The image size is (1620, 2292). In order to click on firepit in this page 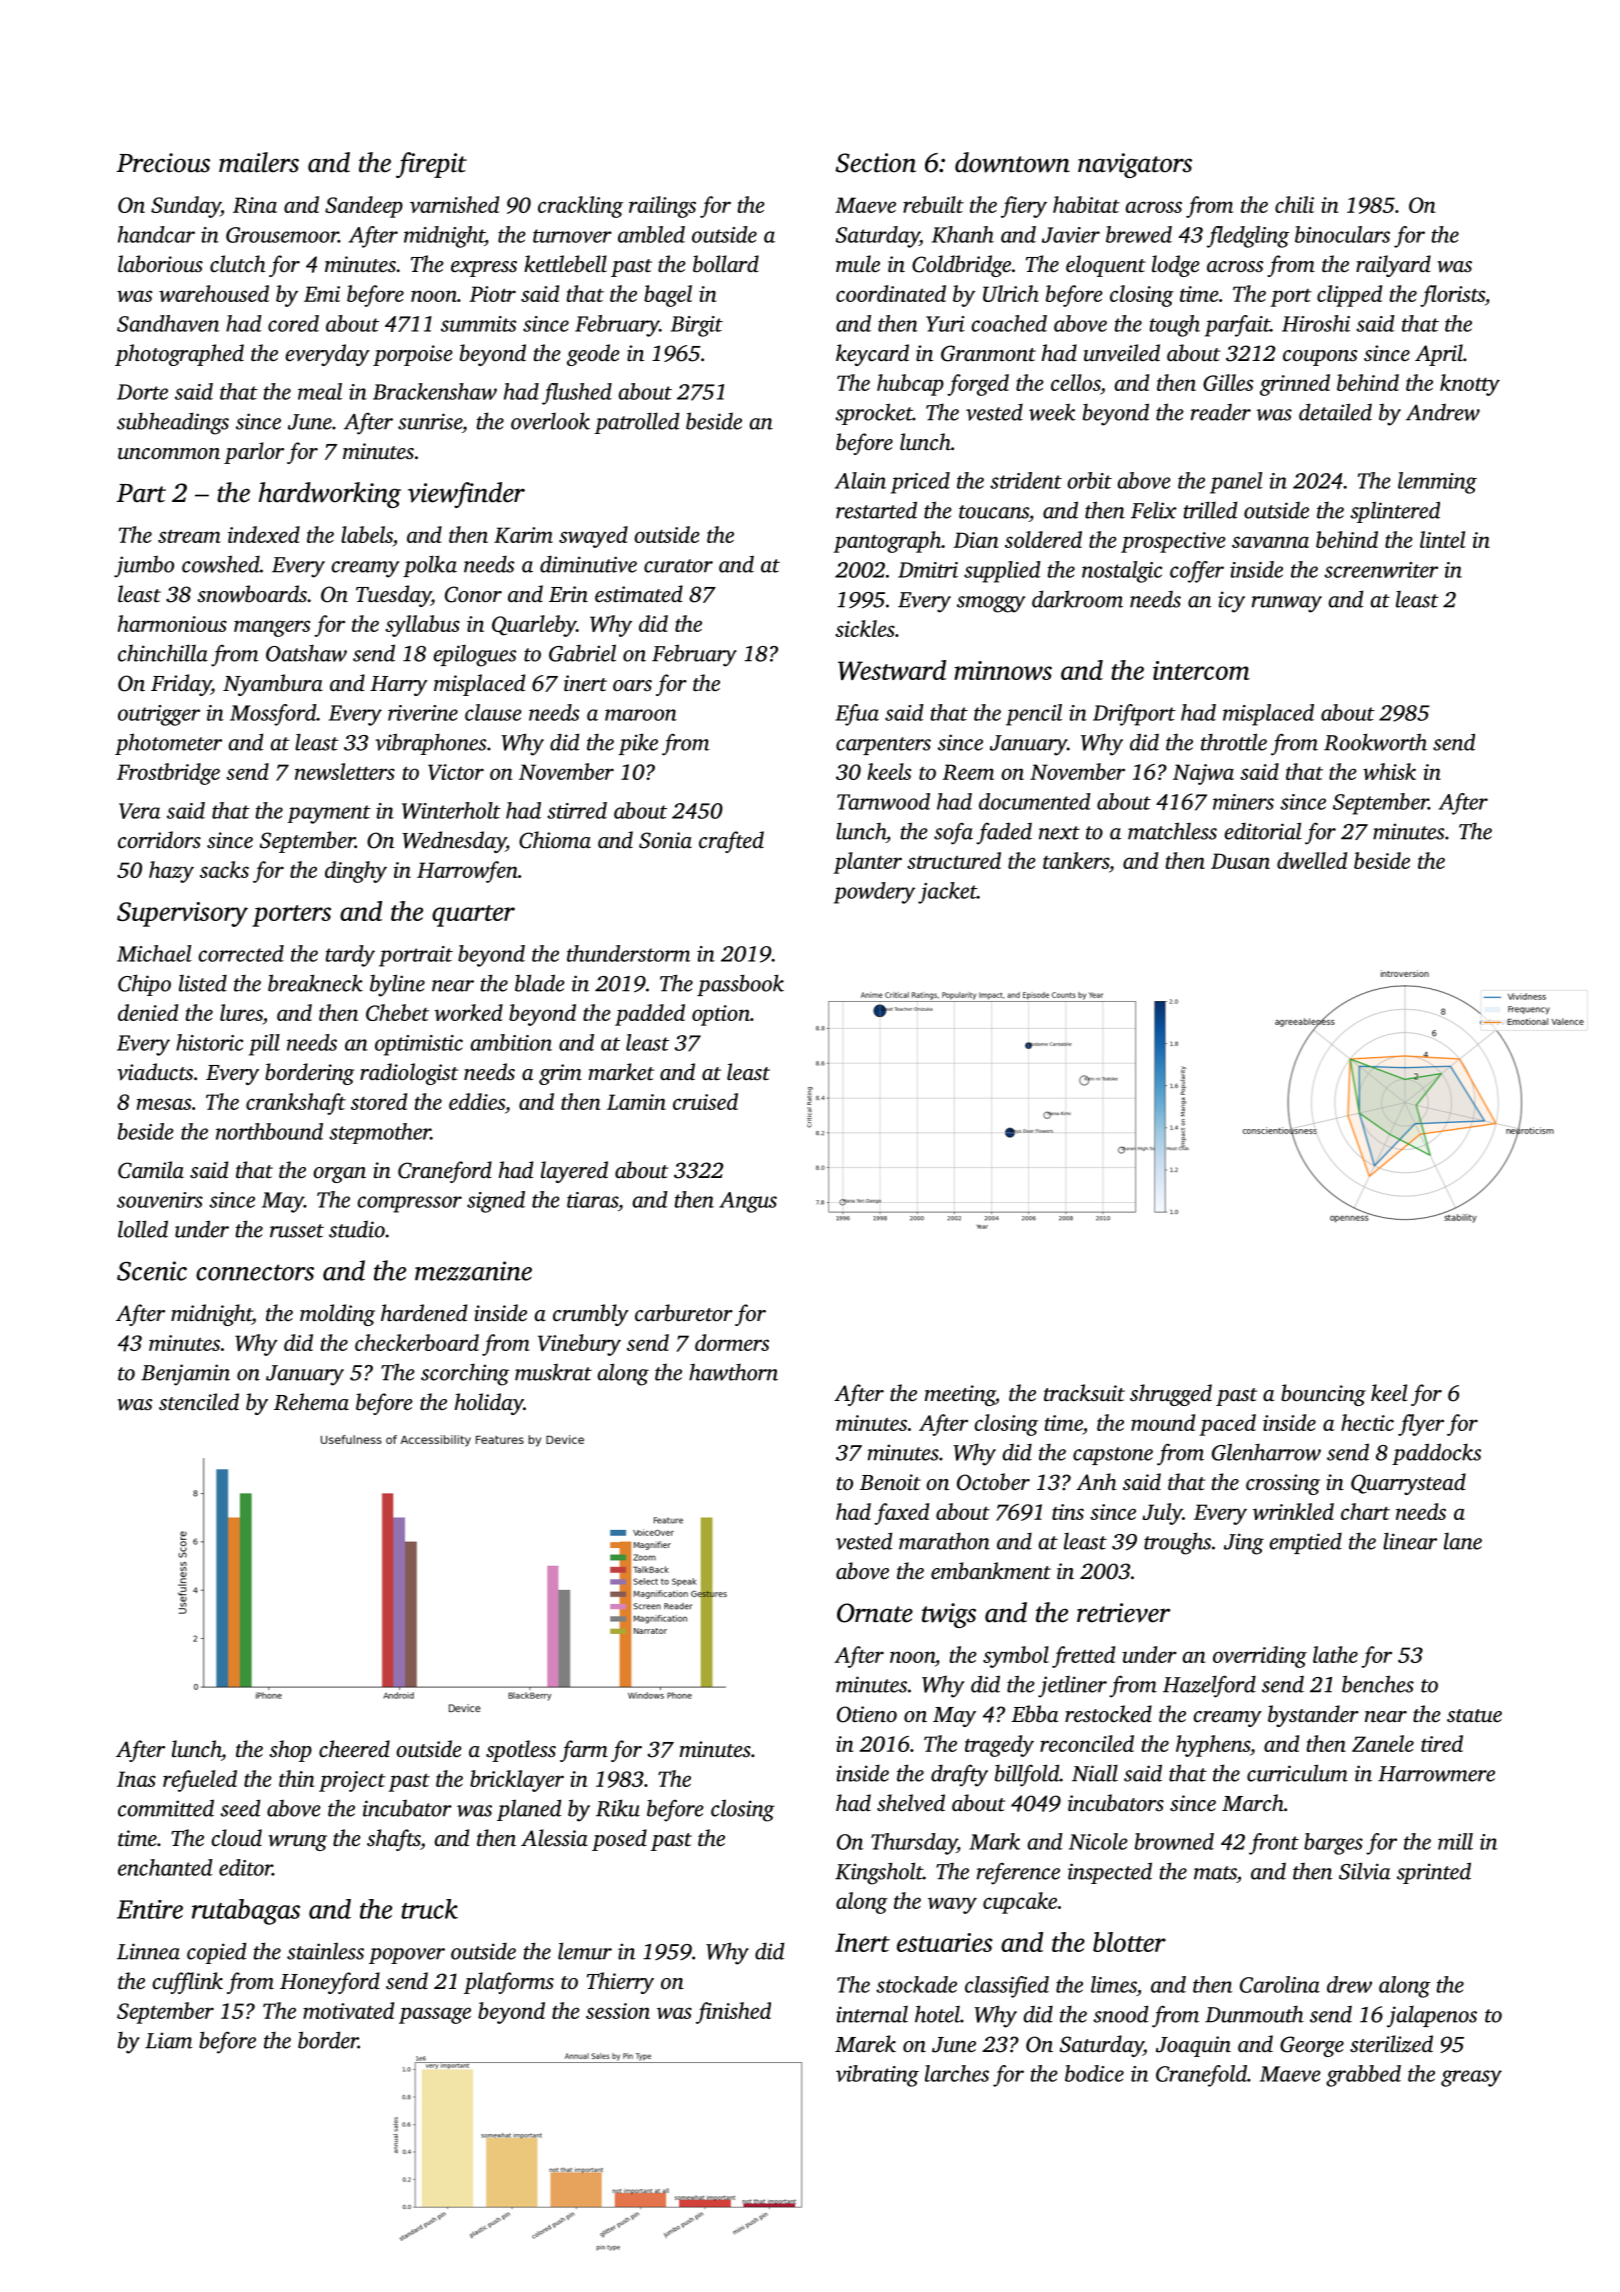, I will do `click(431, 165)`.
